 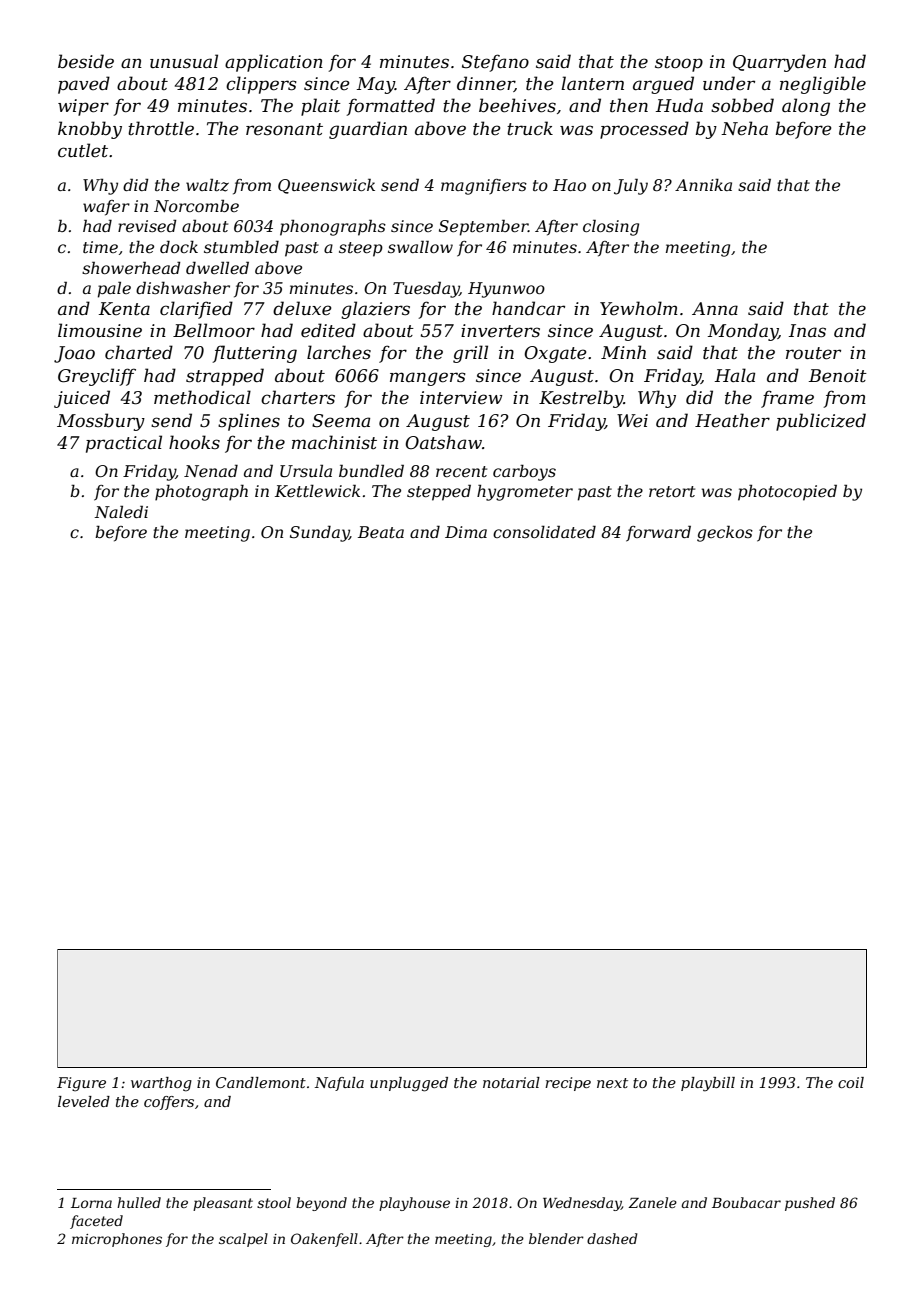 What do you see at coordinates (74, 354) in the screenshot?
I see `Joao` at bounding box center [74, 354].
